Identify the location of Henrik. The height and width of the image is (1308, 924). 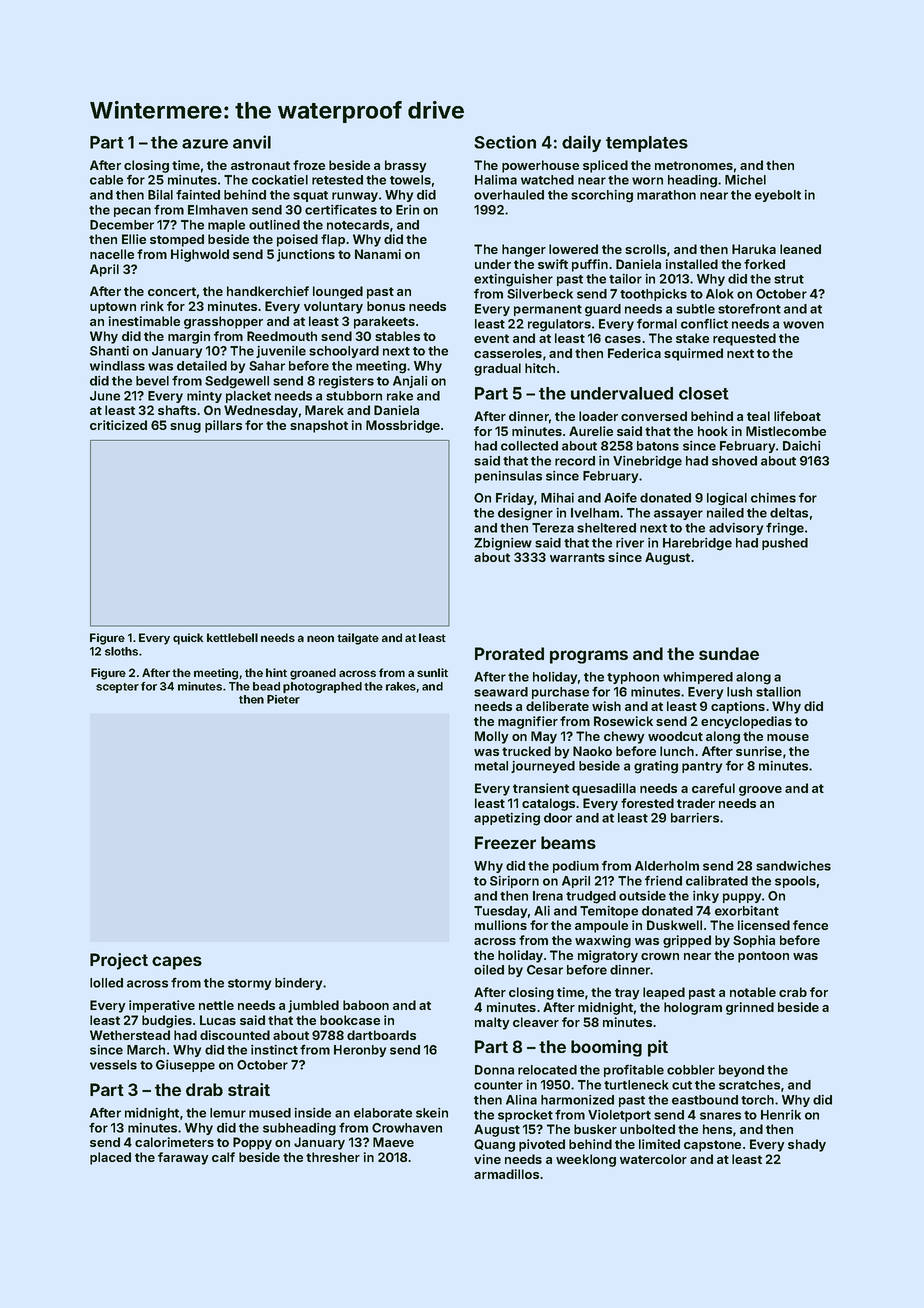
(781, 1115).
